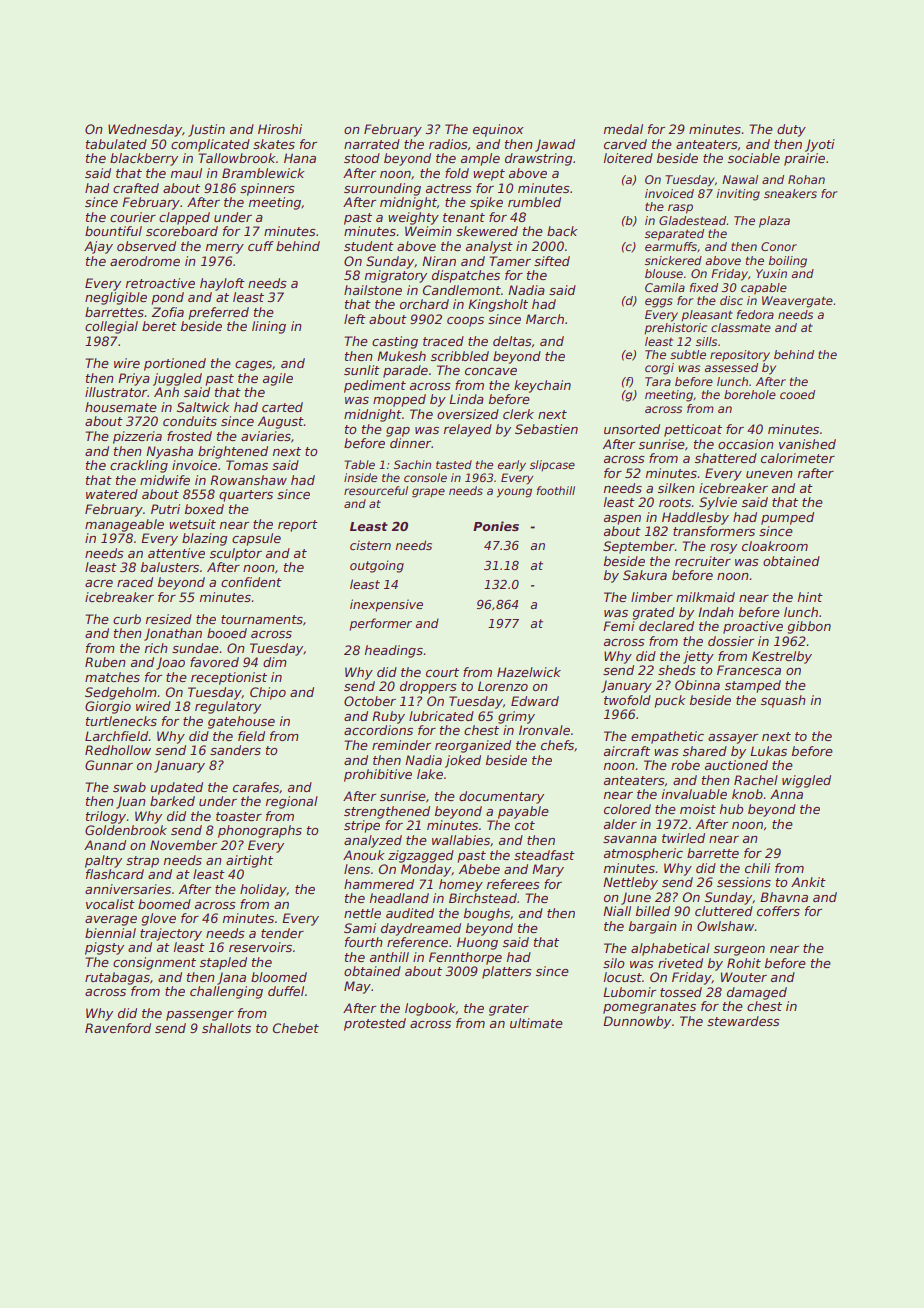  I want to click on Justin, so click(206, 130).
